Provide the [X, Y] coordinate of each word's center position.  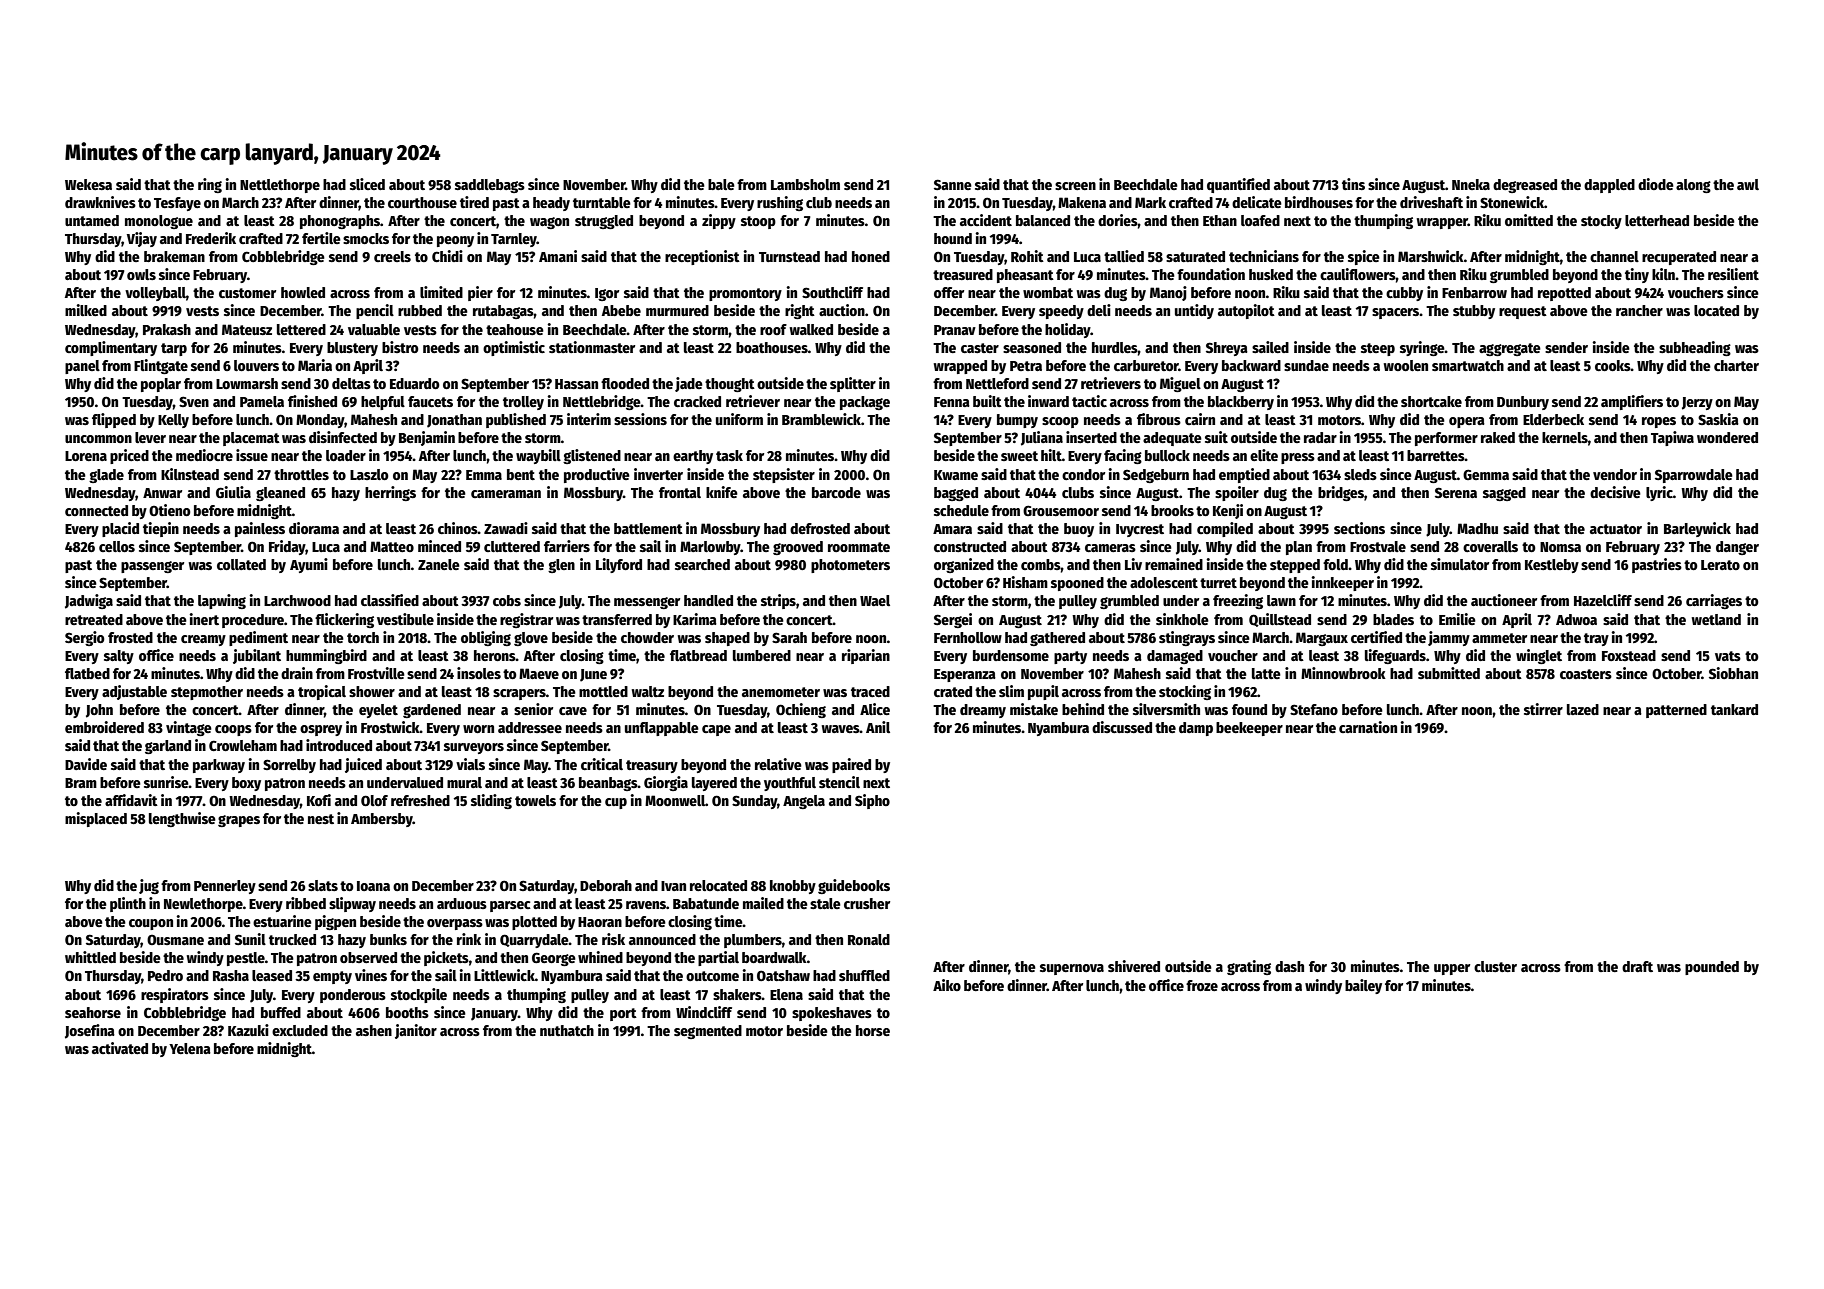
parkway [219, 766]
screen [1075, 186]
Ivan [673, 886]
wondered [1727, 437]
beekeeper [1249, 729]
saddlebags [490, 186]
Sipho [872, 801]
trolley [523, 403]
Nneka [1471, 184]
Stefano [1314, 709]
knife [722, 492]
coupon [151, 924]
